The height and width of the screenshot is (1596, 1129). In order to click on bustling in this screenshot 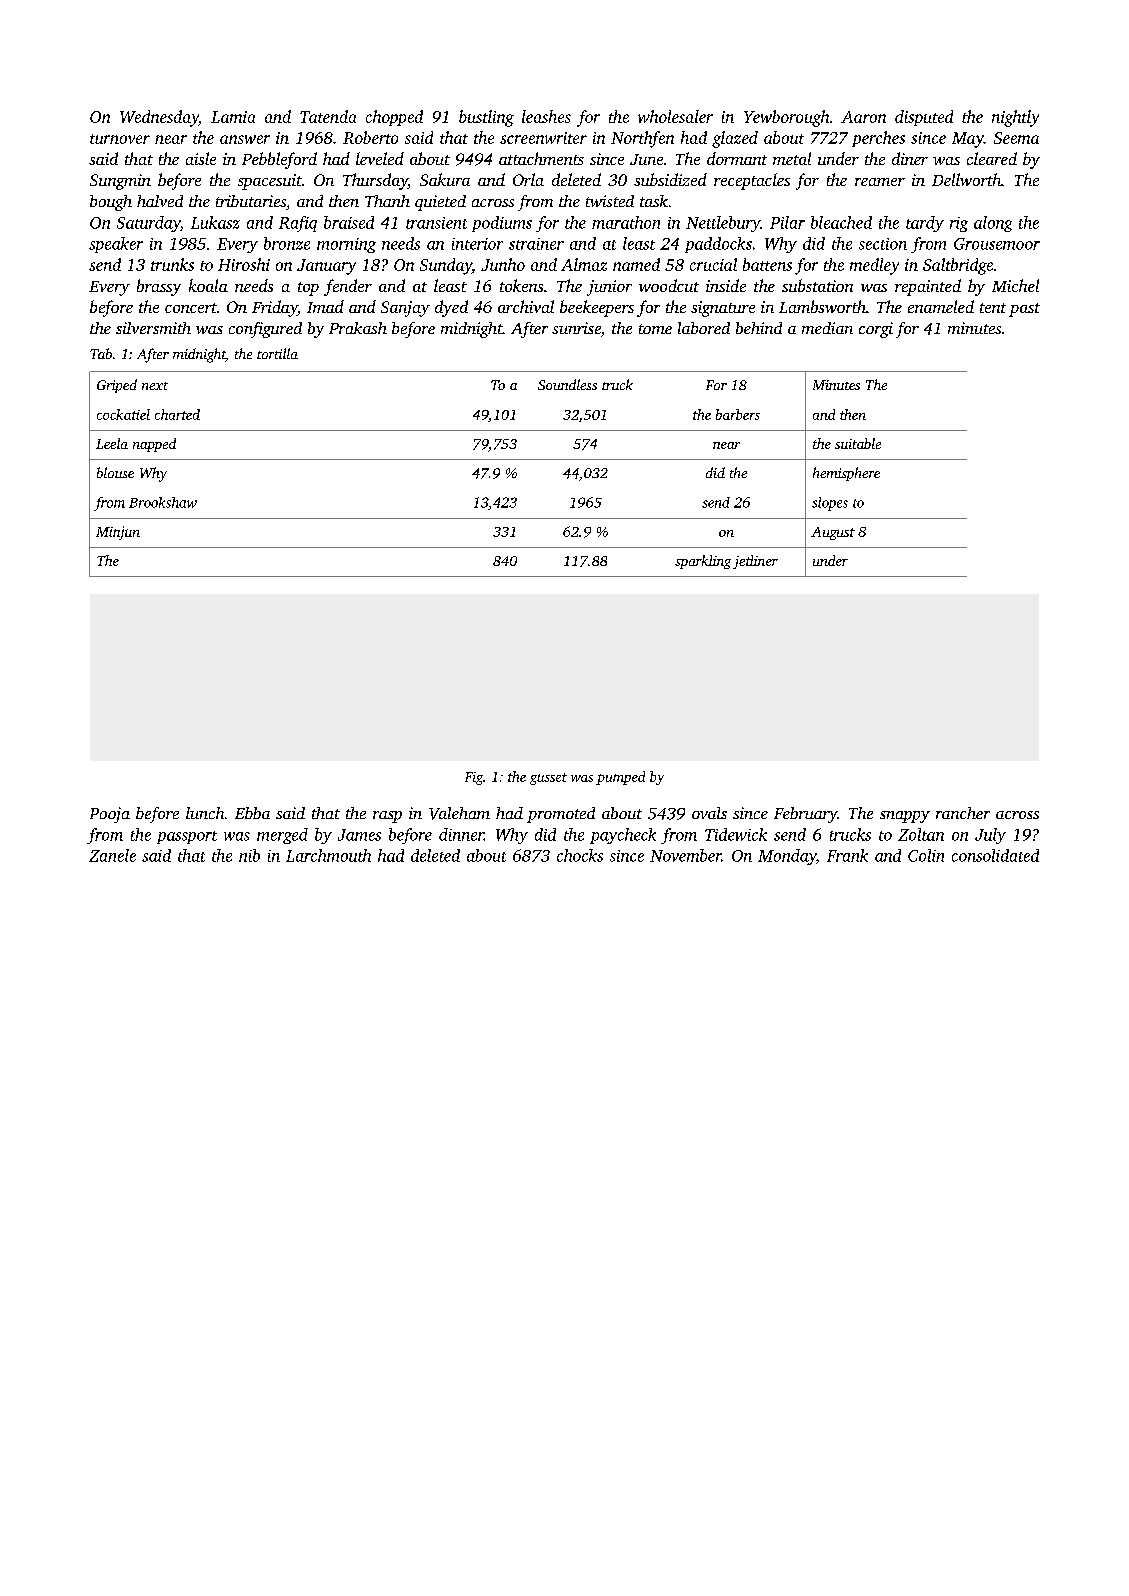, I will do `click(486, 118)`.
